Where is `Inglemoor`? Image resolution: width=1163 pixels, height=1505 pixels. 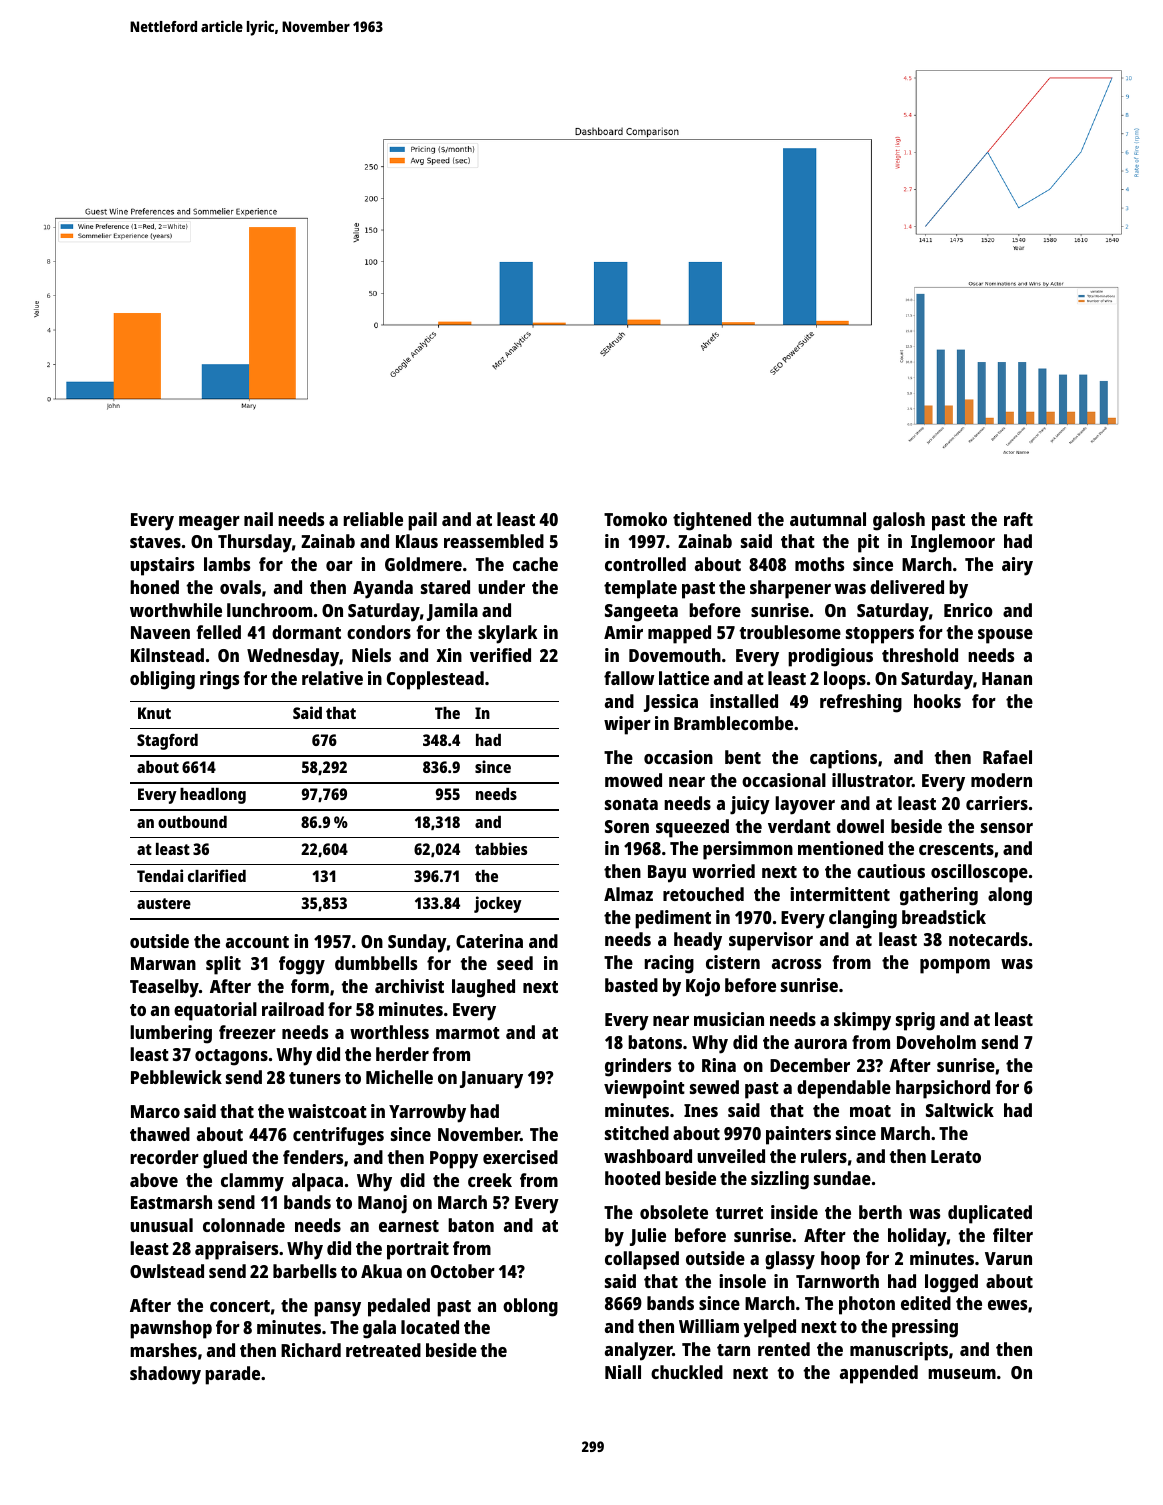 Inglemoor is located at coordinates (953, 543).
